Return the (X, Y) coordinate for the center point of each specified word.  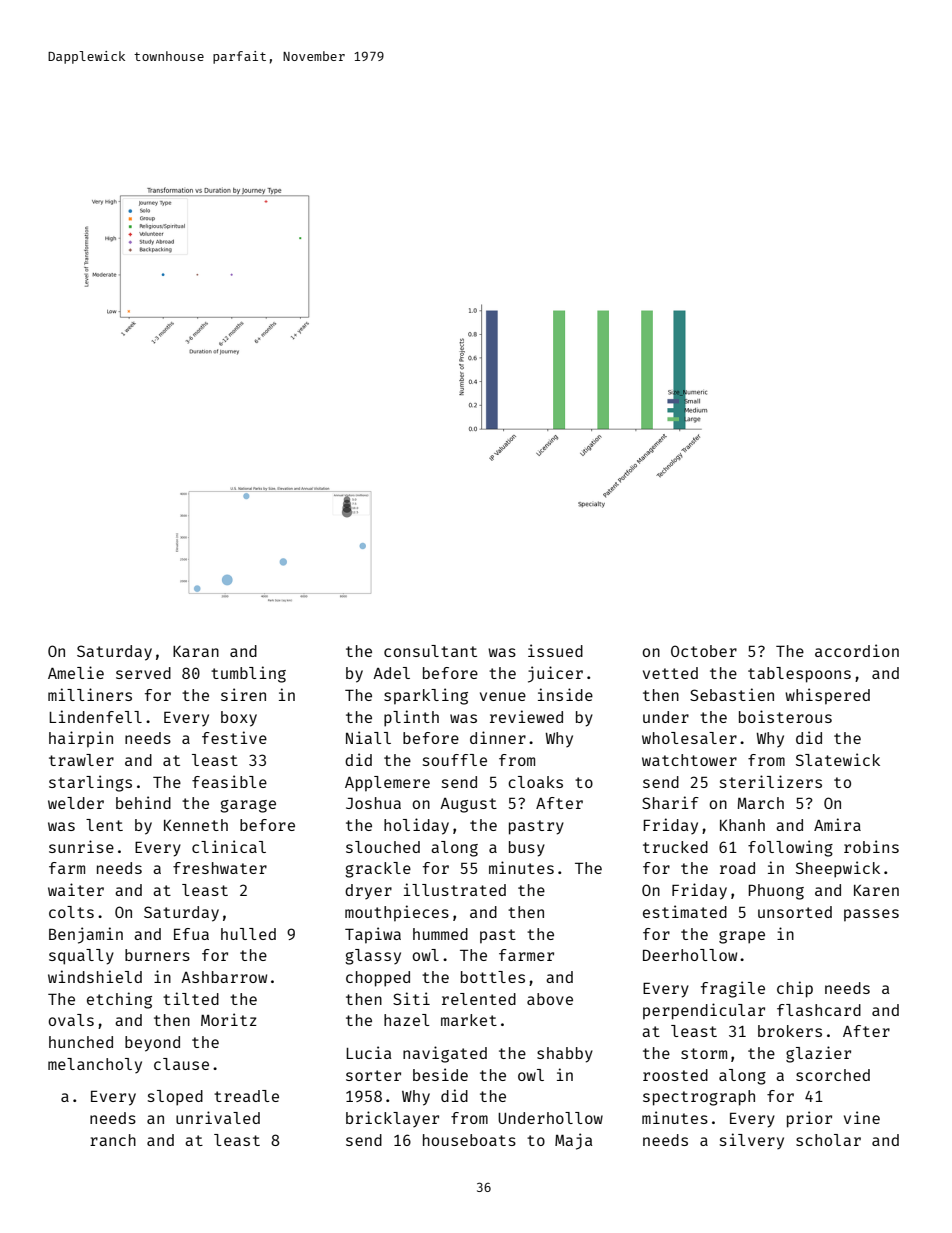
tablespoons (799, 675)
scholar (828, 1140)
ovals (71, 1020)
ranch (113, 1140)
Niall (368, 737)
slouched (383, 847)
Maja (574, 1141)
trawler (81, 760)
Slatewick (838, 759)
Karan (196, 651)
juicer (555, 674)
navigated (445, 1054)
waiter (76, 889)
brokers (790, 1031)
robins (871, 846)
